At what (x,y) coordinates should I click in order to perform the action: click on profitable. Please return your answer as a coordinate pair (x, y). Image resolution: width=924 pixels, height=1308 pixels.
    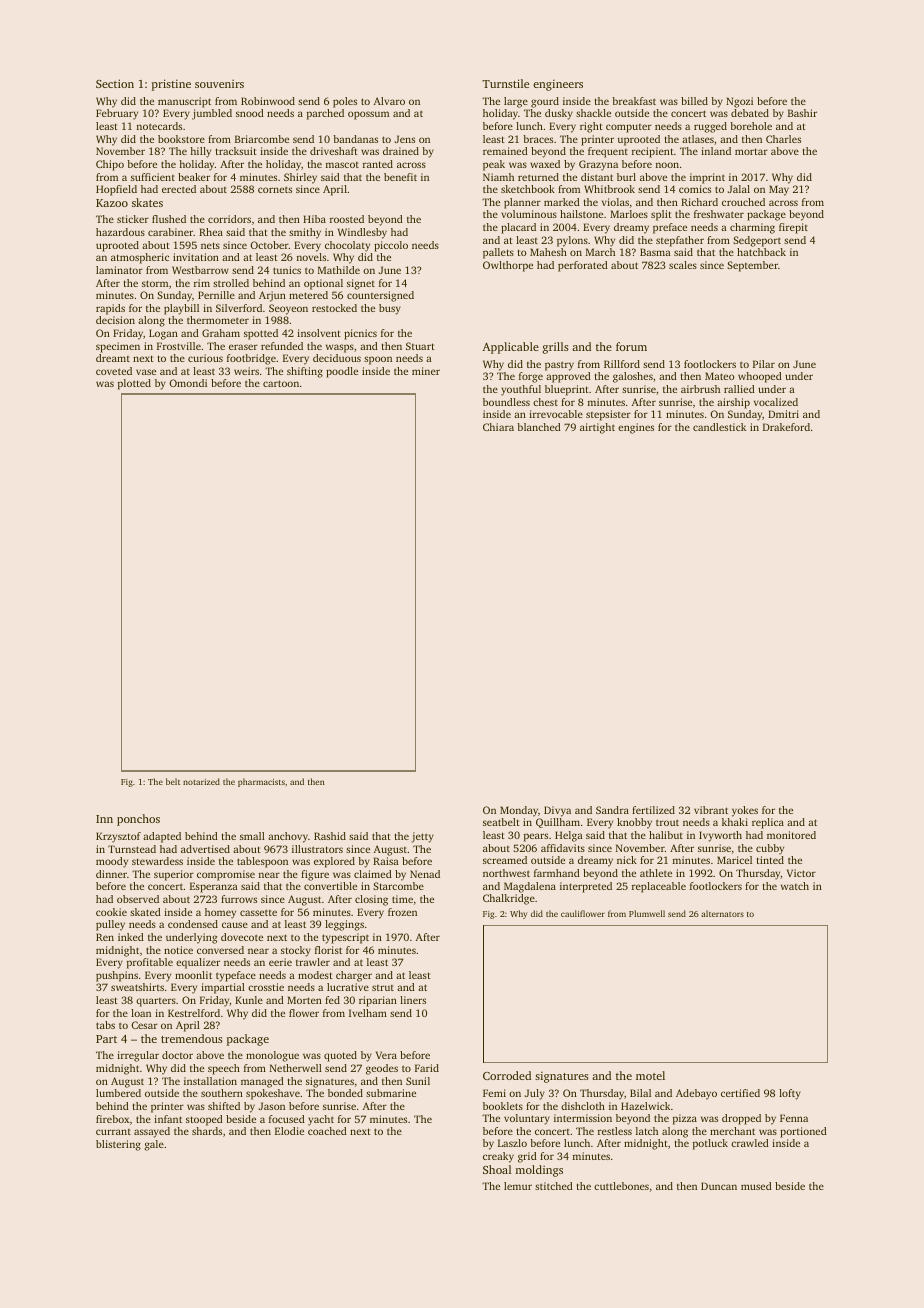
    Looking at the image, I should click on (150, 963).
